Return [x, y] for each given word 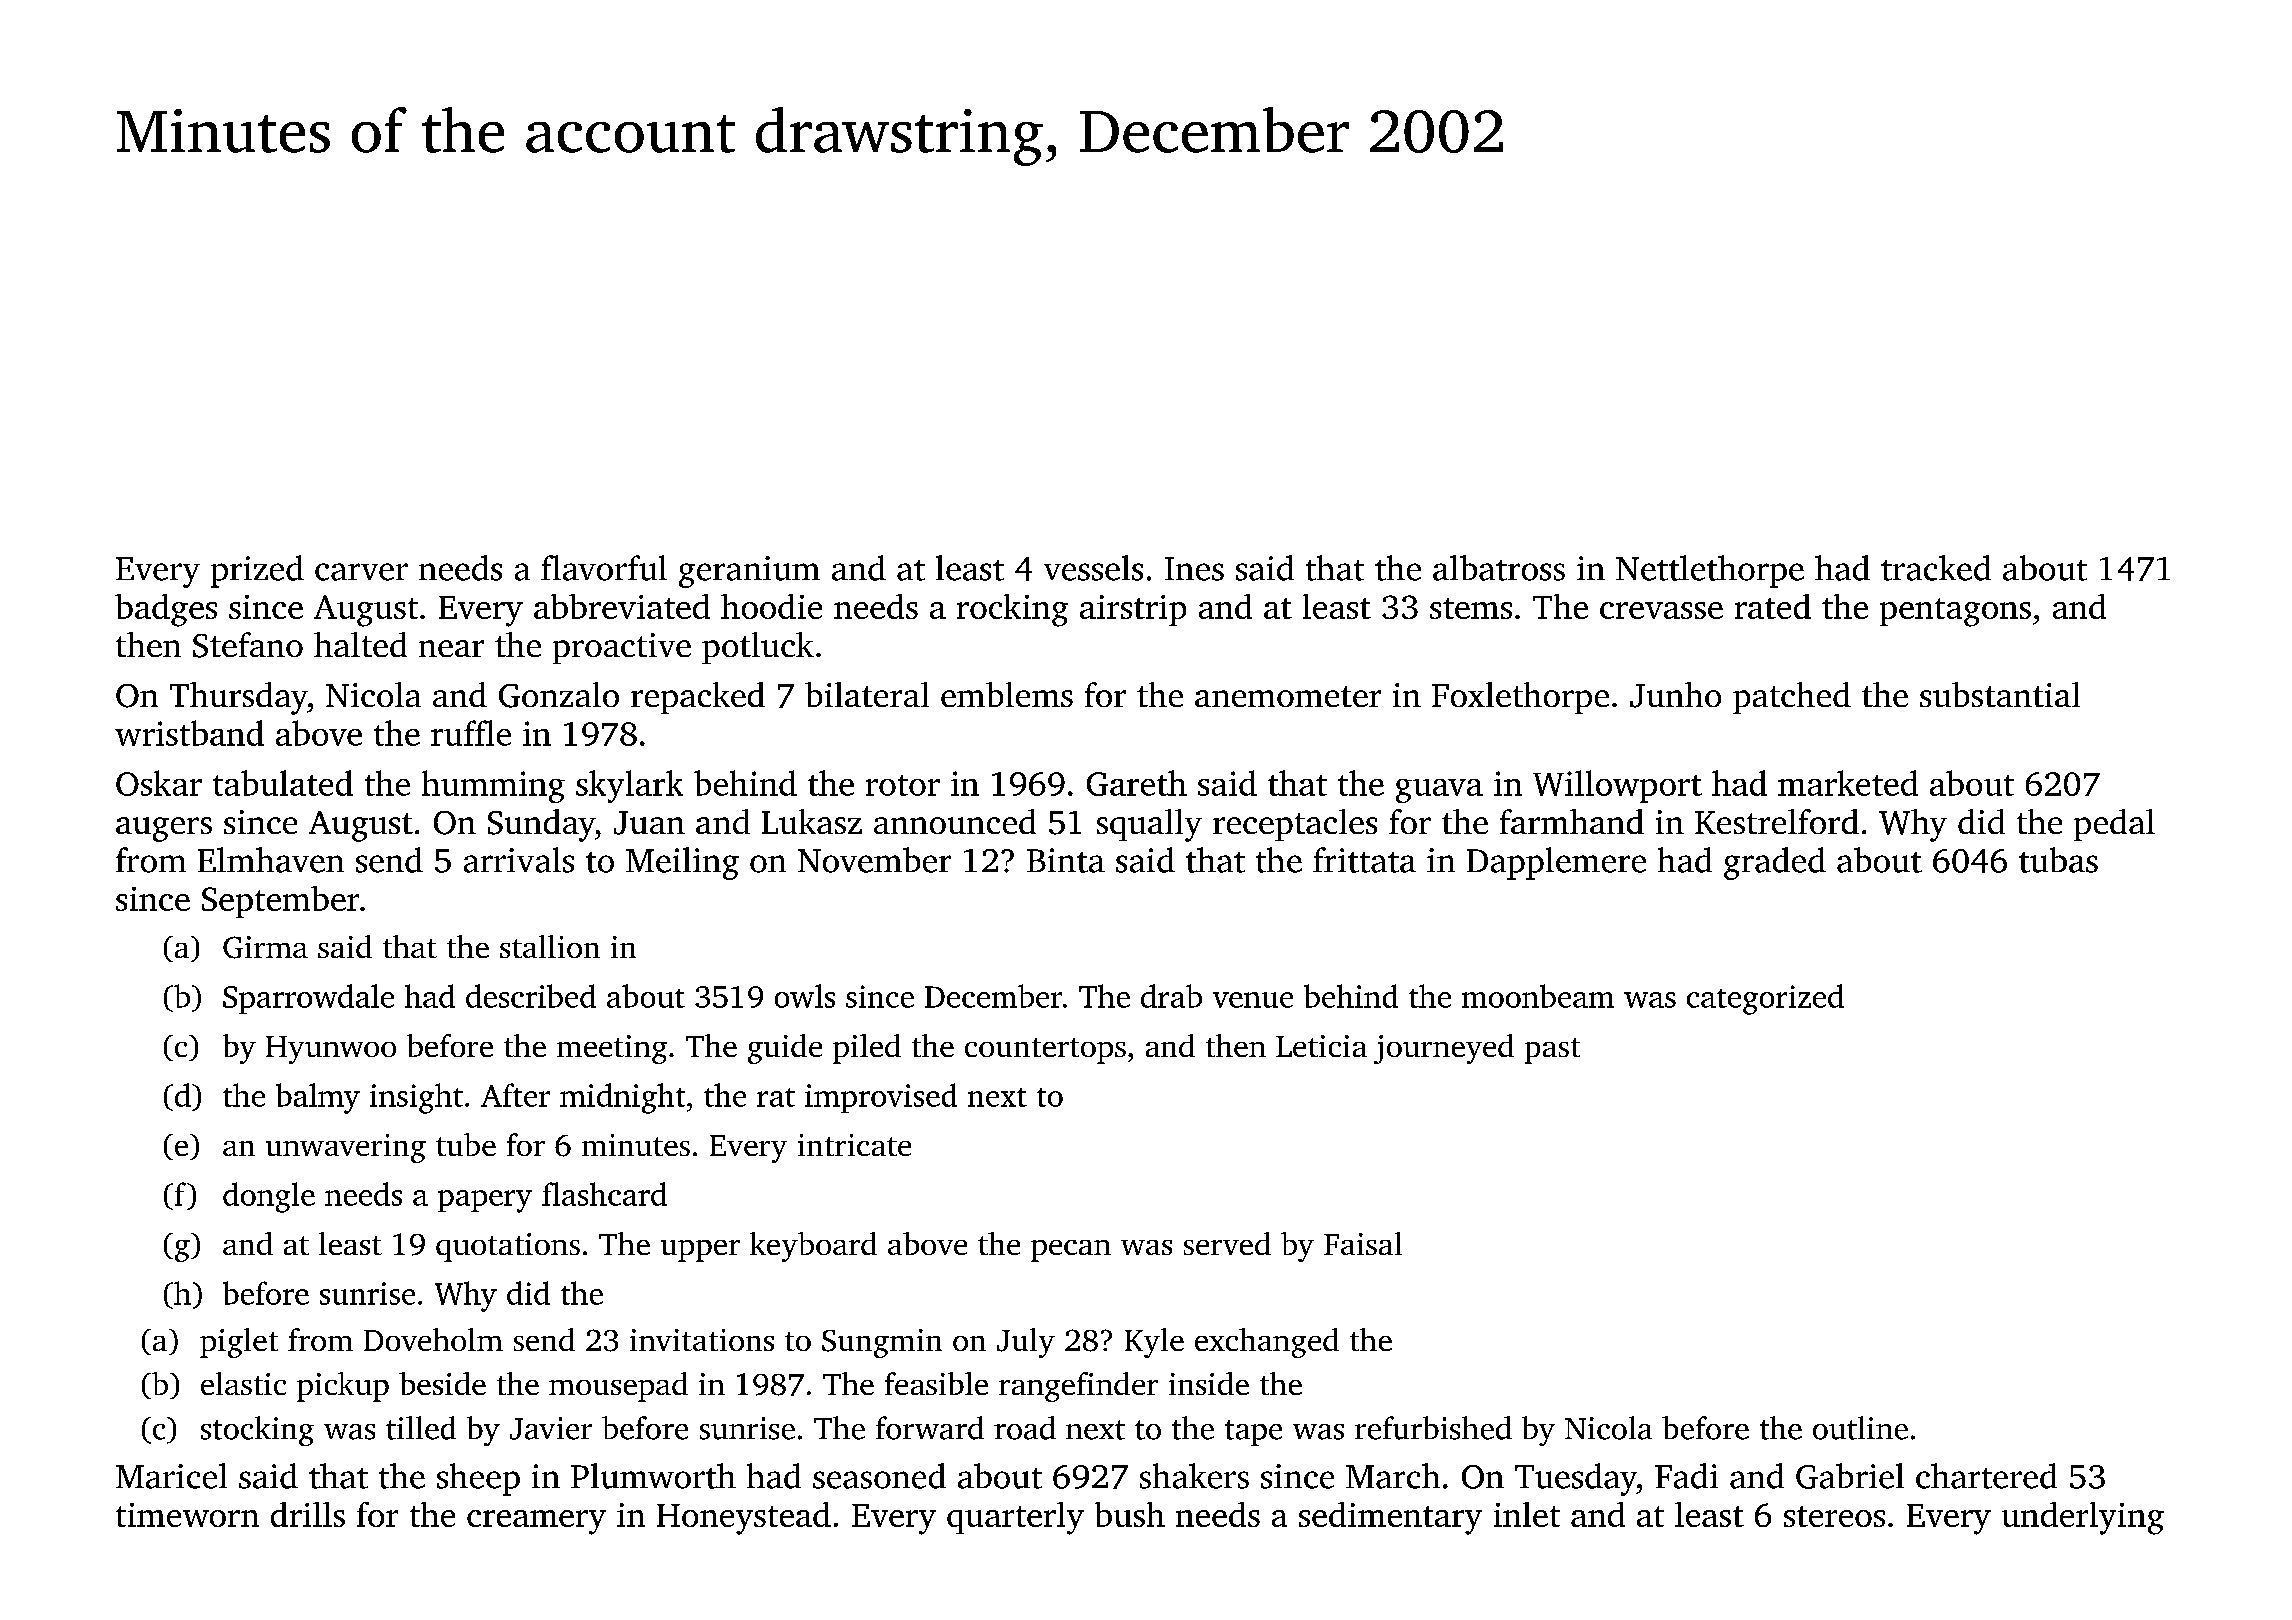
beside [442, 1383]
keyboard [813, 1247]
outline [1860, 1428]
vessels [1093, 568]
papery [485, 1201]
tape [1253, 1433]
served [1227, 1243]
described [531, 996]
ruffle [471, 733]
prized [257, 571]
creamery [536, 1522]
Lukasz [812, 821]
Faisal [1363, 1243]
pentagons [1955, 612]
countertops [1045, 1051]
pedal [2114, 825]
